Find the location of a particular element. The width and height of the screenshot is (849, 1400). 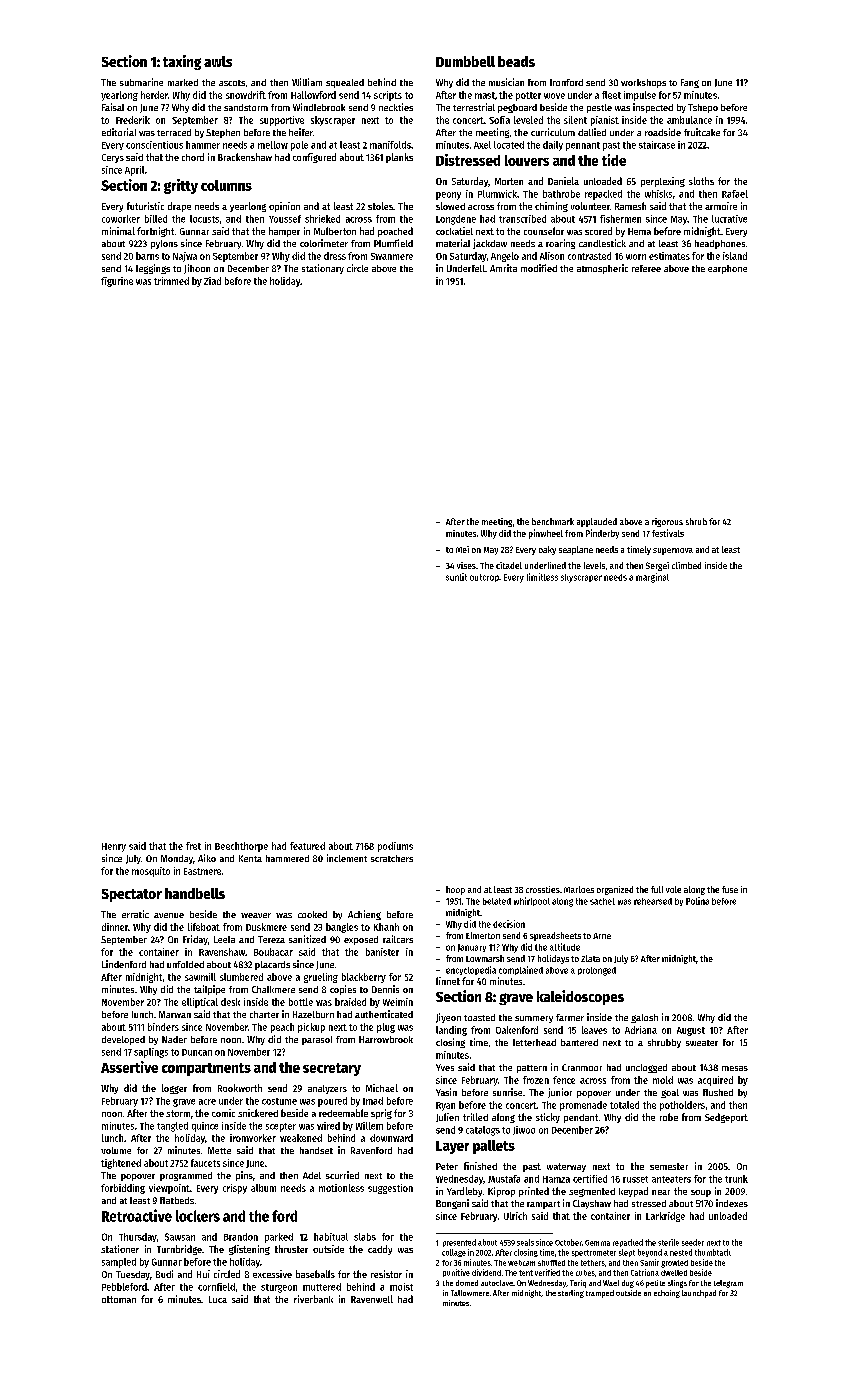

prolonged is located at coordinates (597, 971).
